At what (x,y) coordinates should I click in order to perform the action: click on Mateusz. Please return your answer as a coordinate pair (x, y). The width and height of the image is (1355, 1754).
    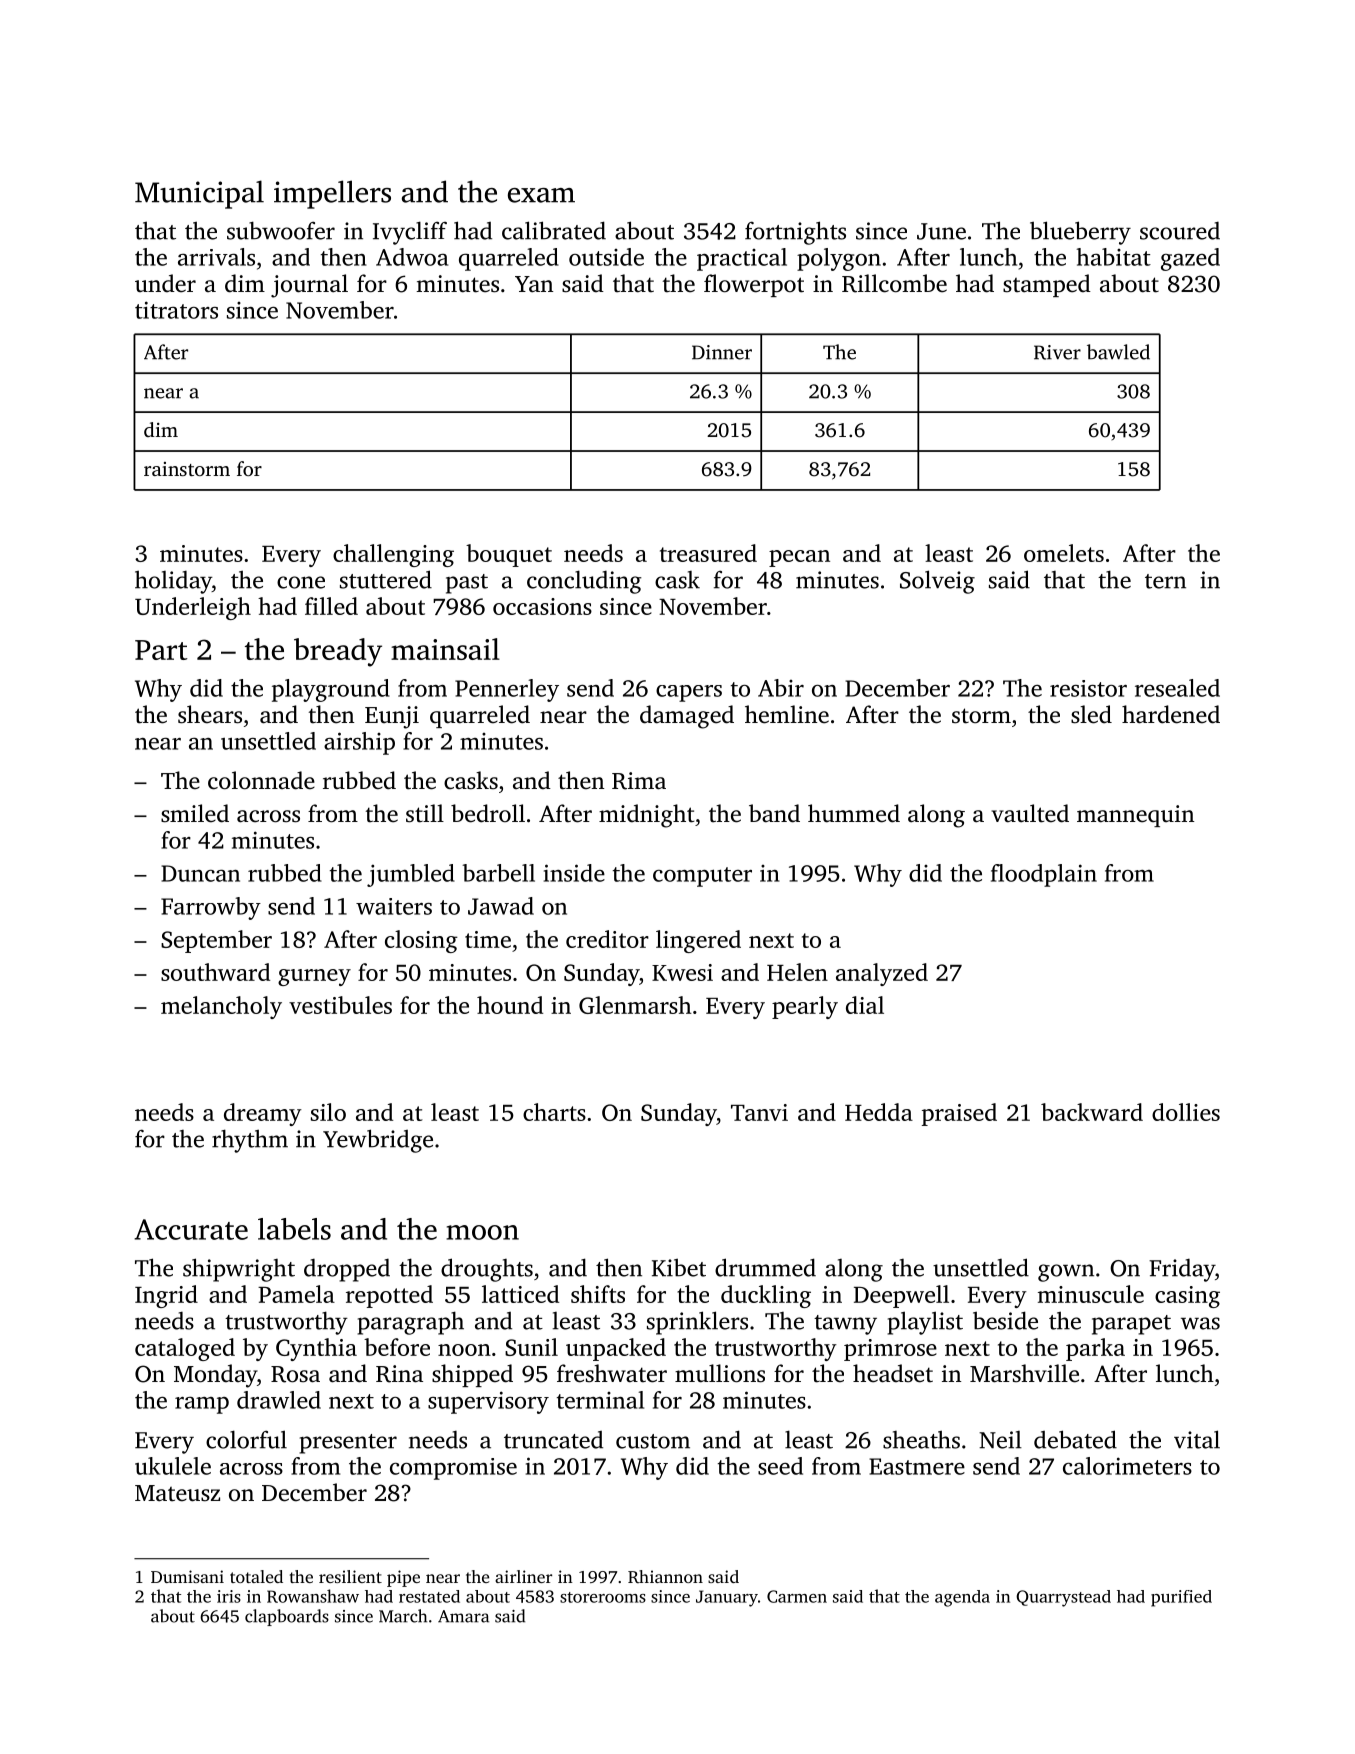
    Looking at the image, I should click on (177, 1493).
